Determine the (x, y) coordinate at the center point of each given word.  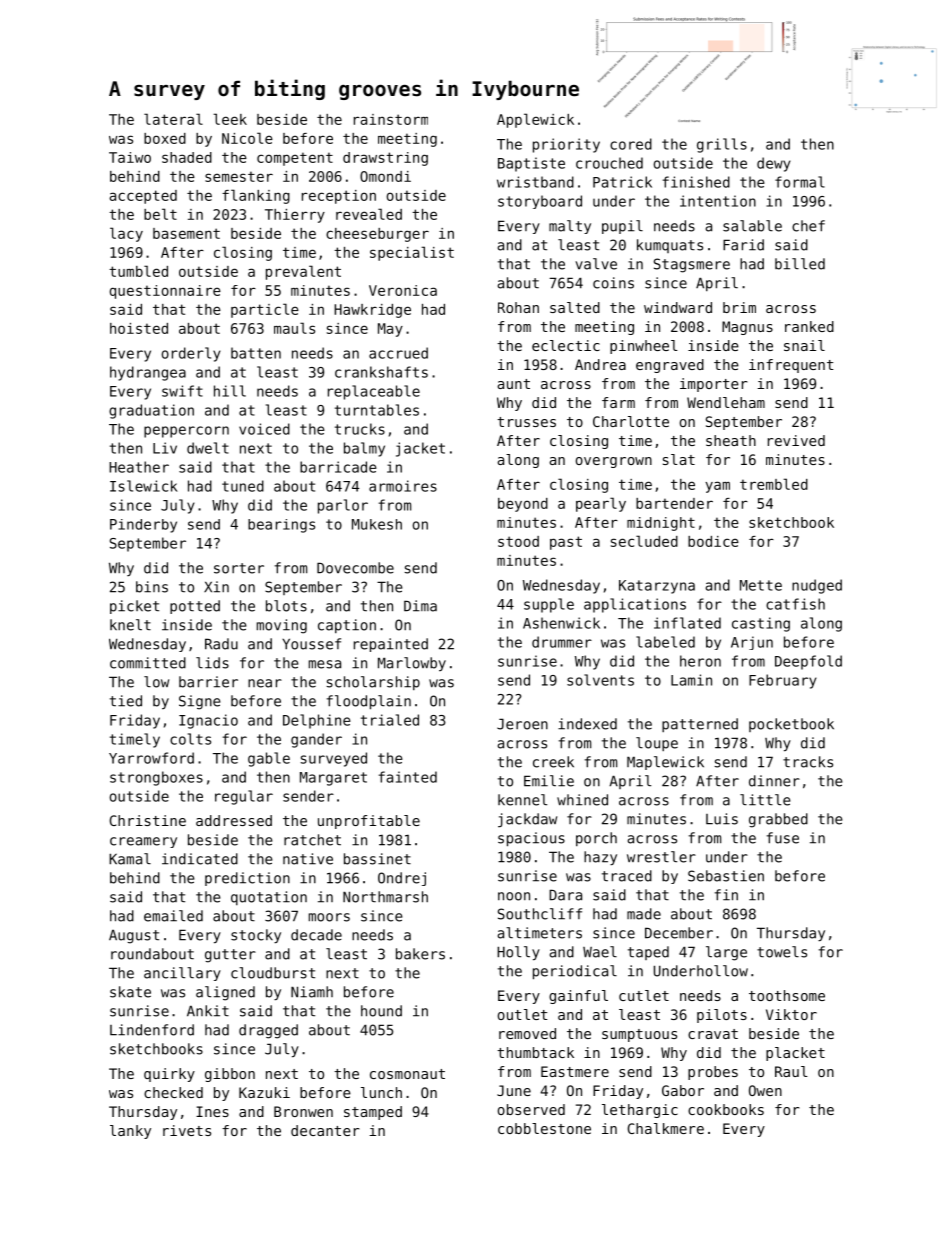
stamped (373, 1113)
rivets (187, 1130)
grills (722, 145)
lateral (173, 119)
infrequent (791, 366)
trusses (526, 422)
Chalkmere (666, 1128)
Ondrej (402, 879)
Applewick (535, 120)
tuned (243, 486)
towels (782, 952)
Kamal (130, 859)
